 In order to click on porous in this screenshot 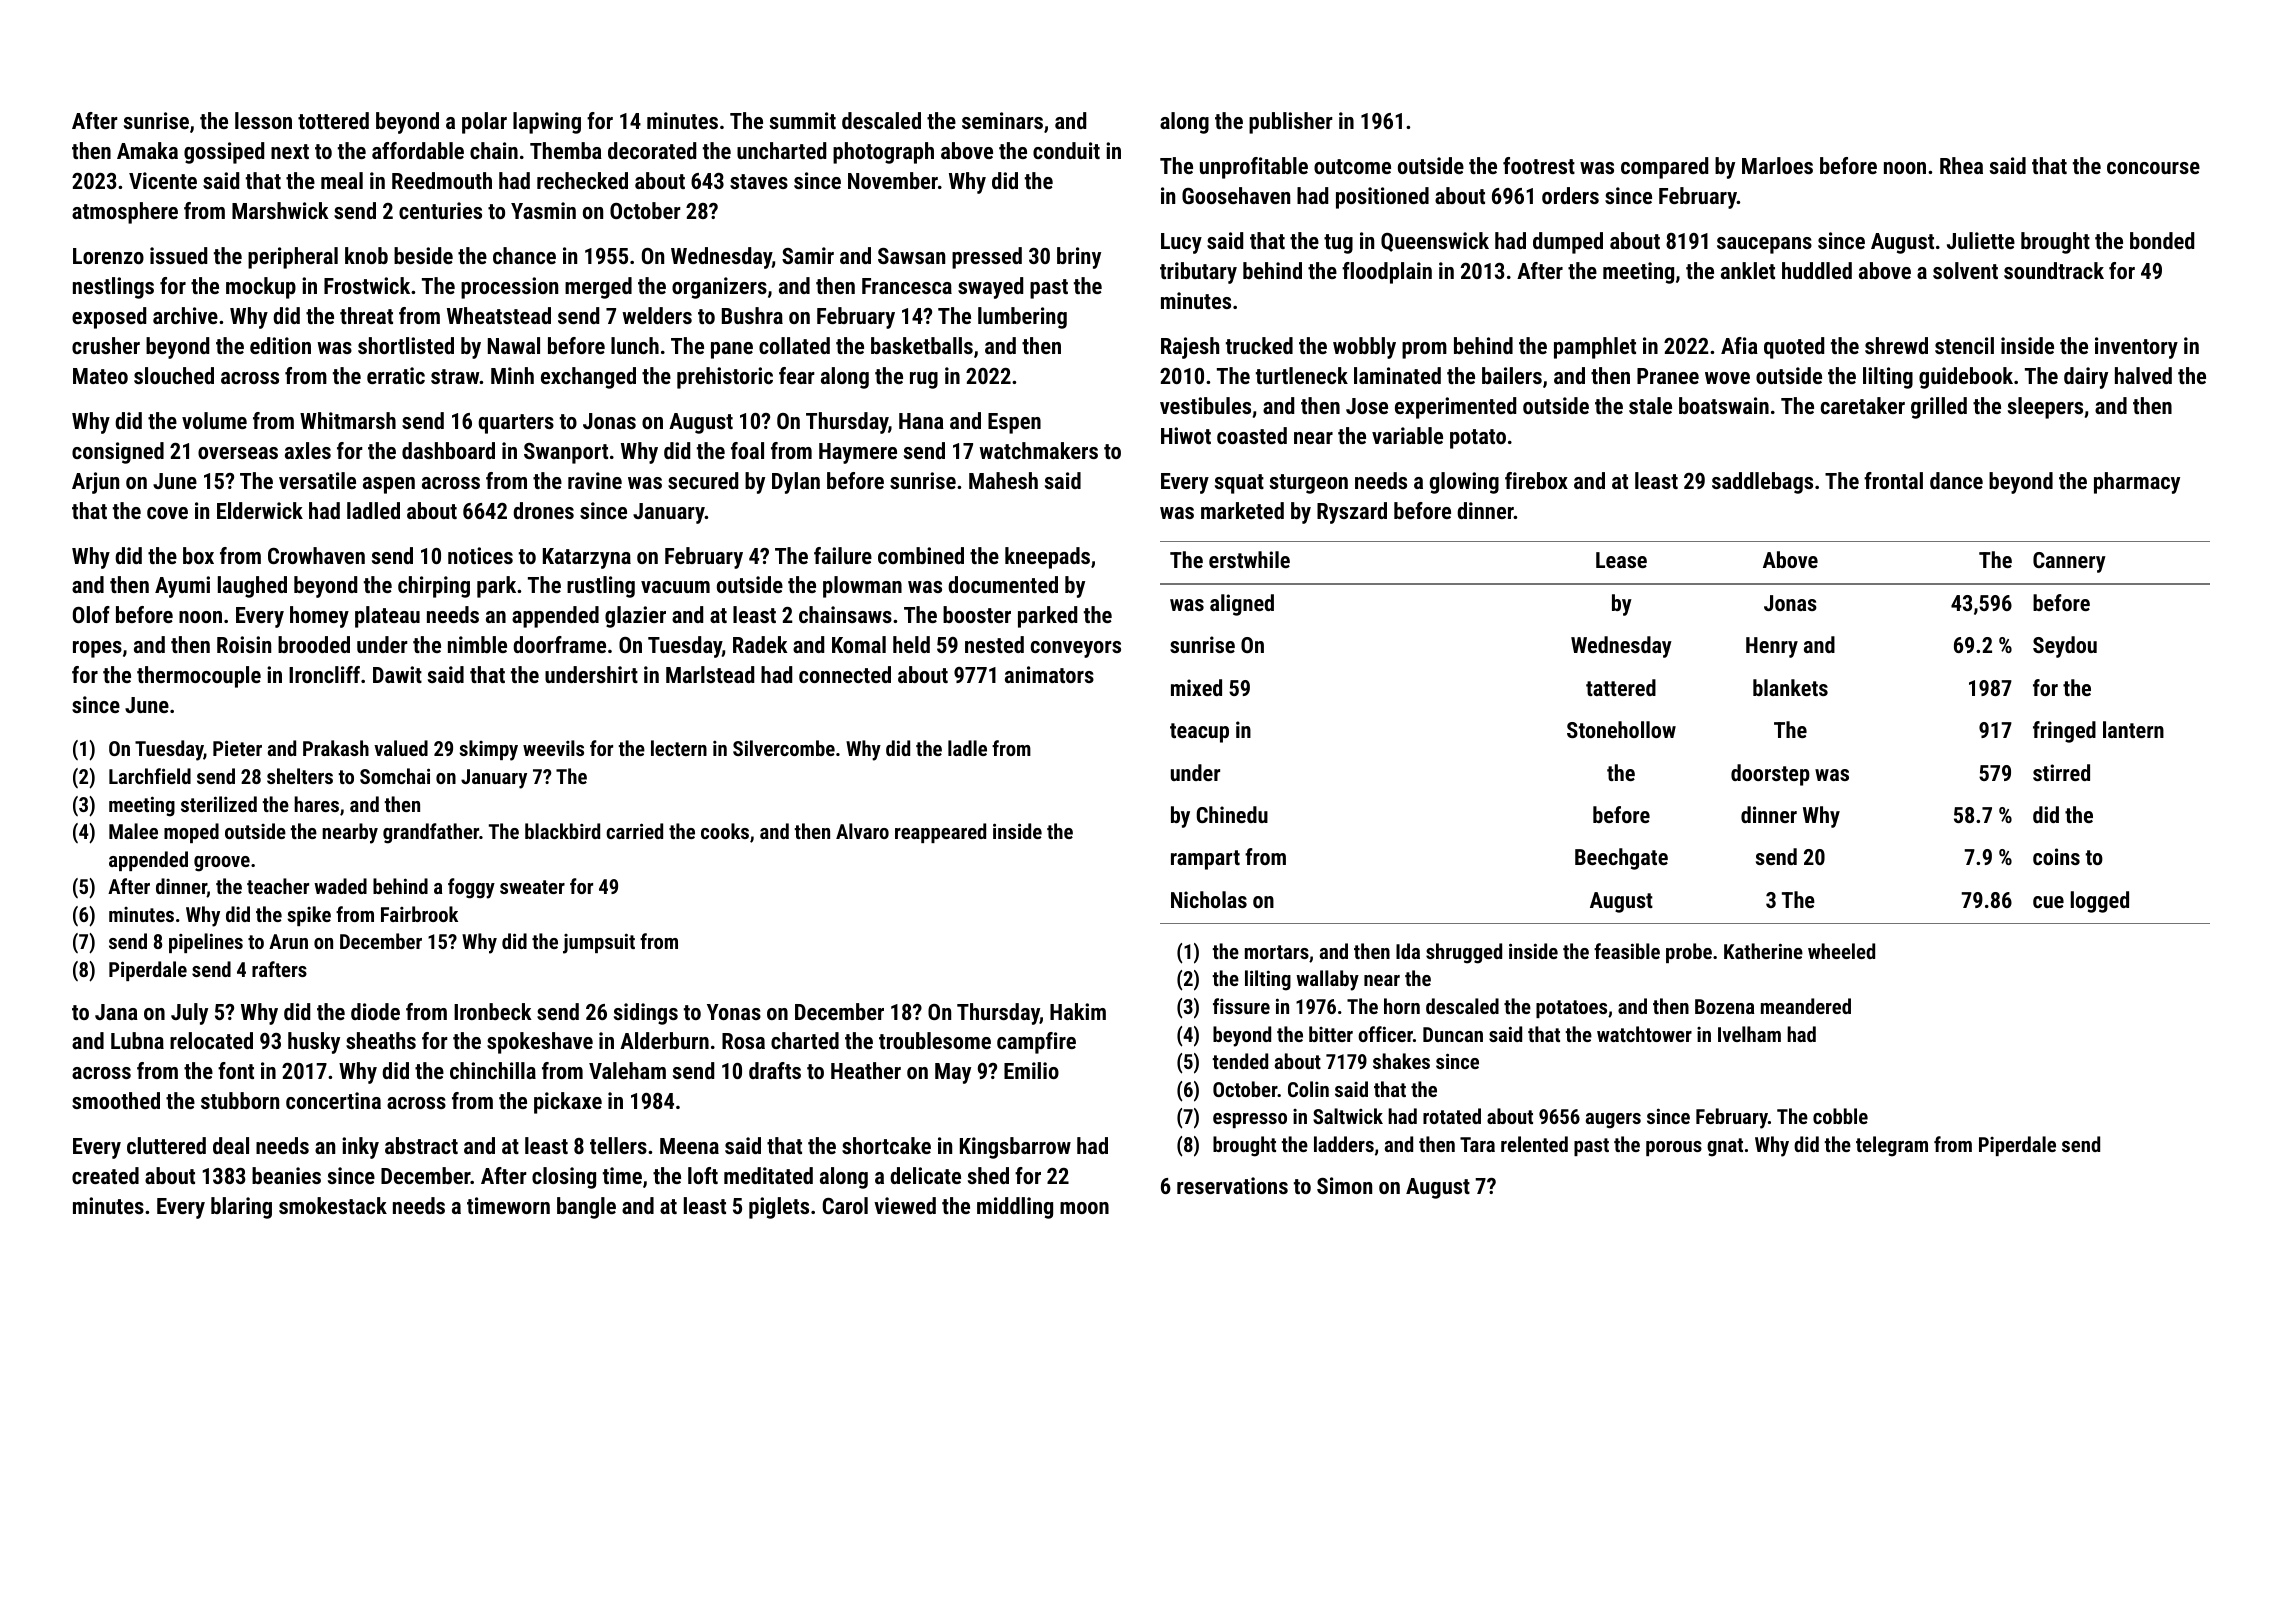, I will do `click(1674, 1148)`.
